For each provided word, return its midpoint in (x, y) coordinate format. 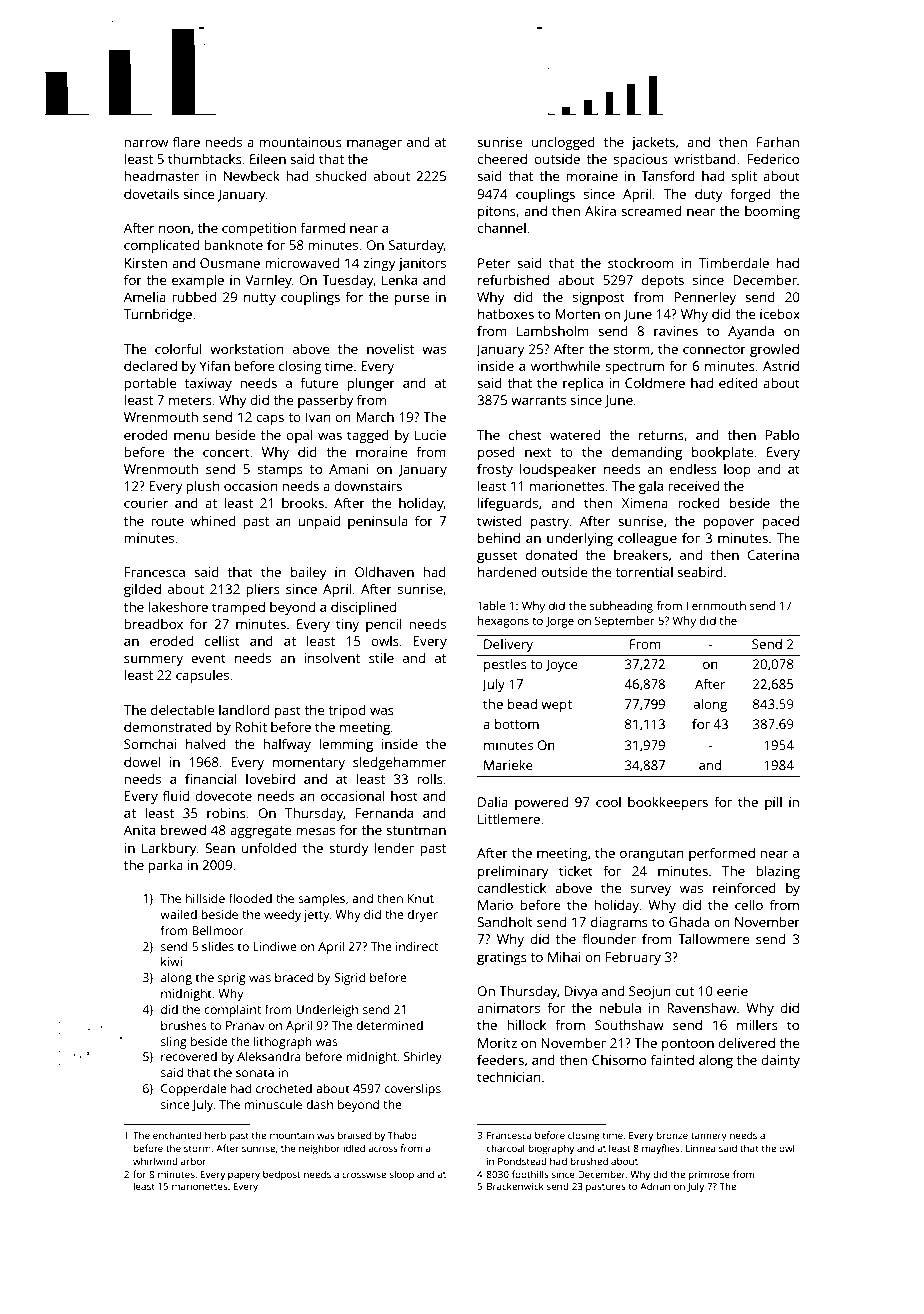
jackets (653, 143)
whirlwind (155, 1161)
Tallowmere (713, 939)
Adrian (655, 1186)
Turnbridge (158, 315)
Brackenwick (515, 1186)
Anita (139, 830)
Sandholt (505, 921)
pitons (497, 212)
